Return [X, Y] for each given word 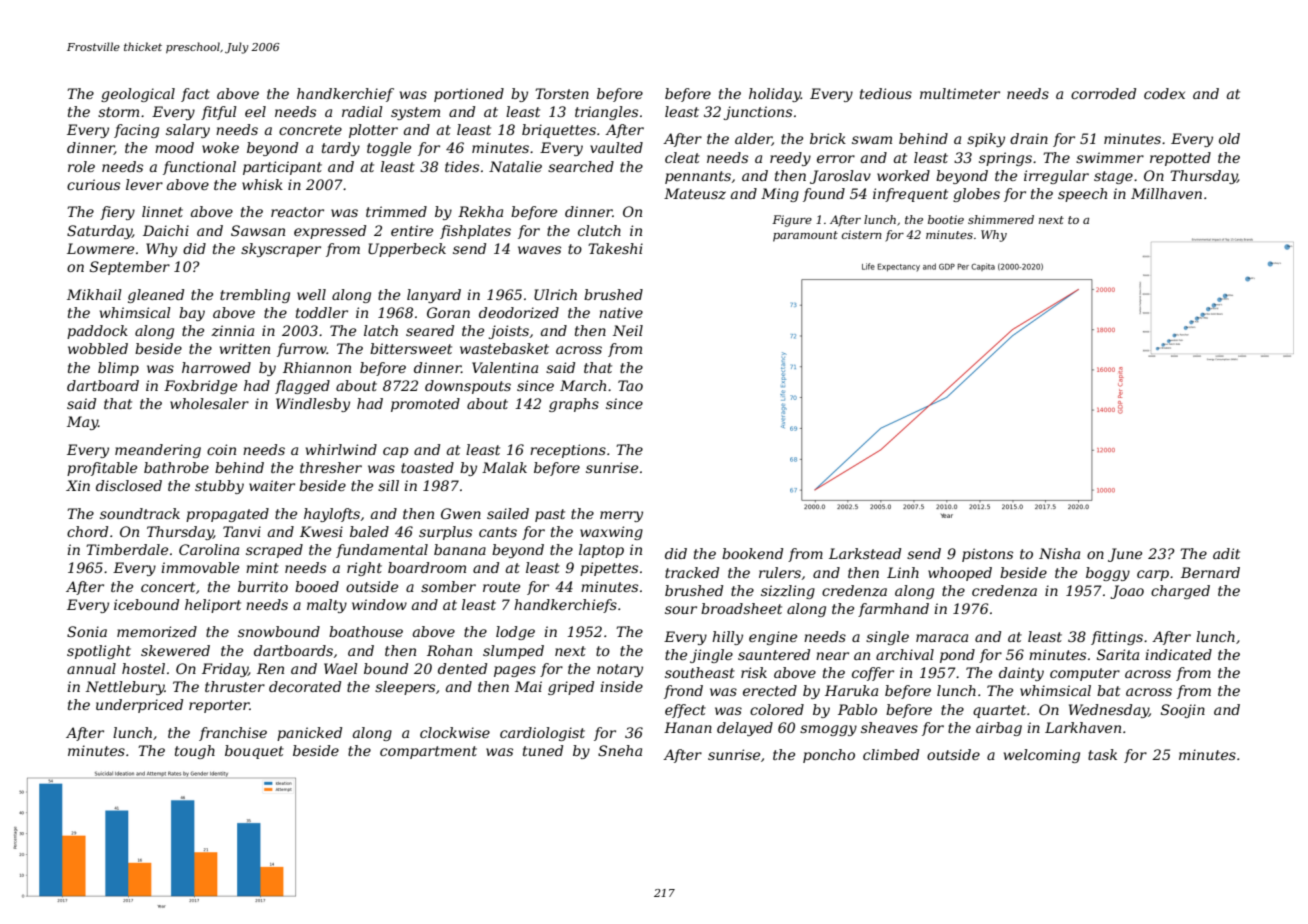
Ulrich [555, 294]
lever [144, 184]
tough [195, 752]
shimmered [1001, 219]
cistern [862, 234]
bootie [946, 219]
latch [381, 330]
